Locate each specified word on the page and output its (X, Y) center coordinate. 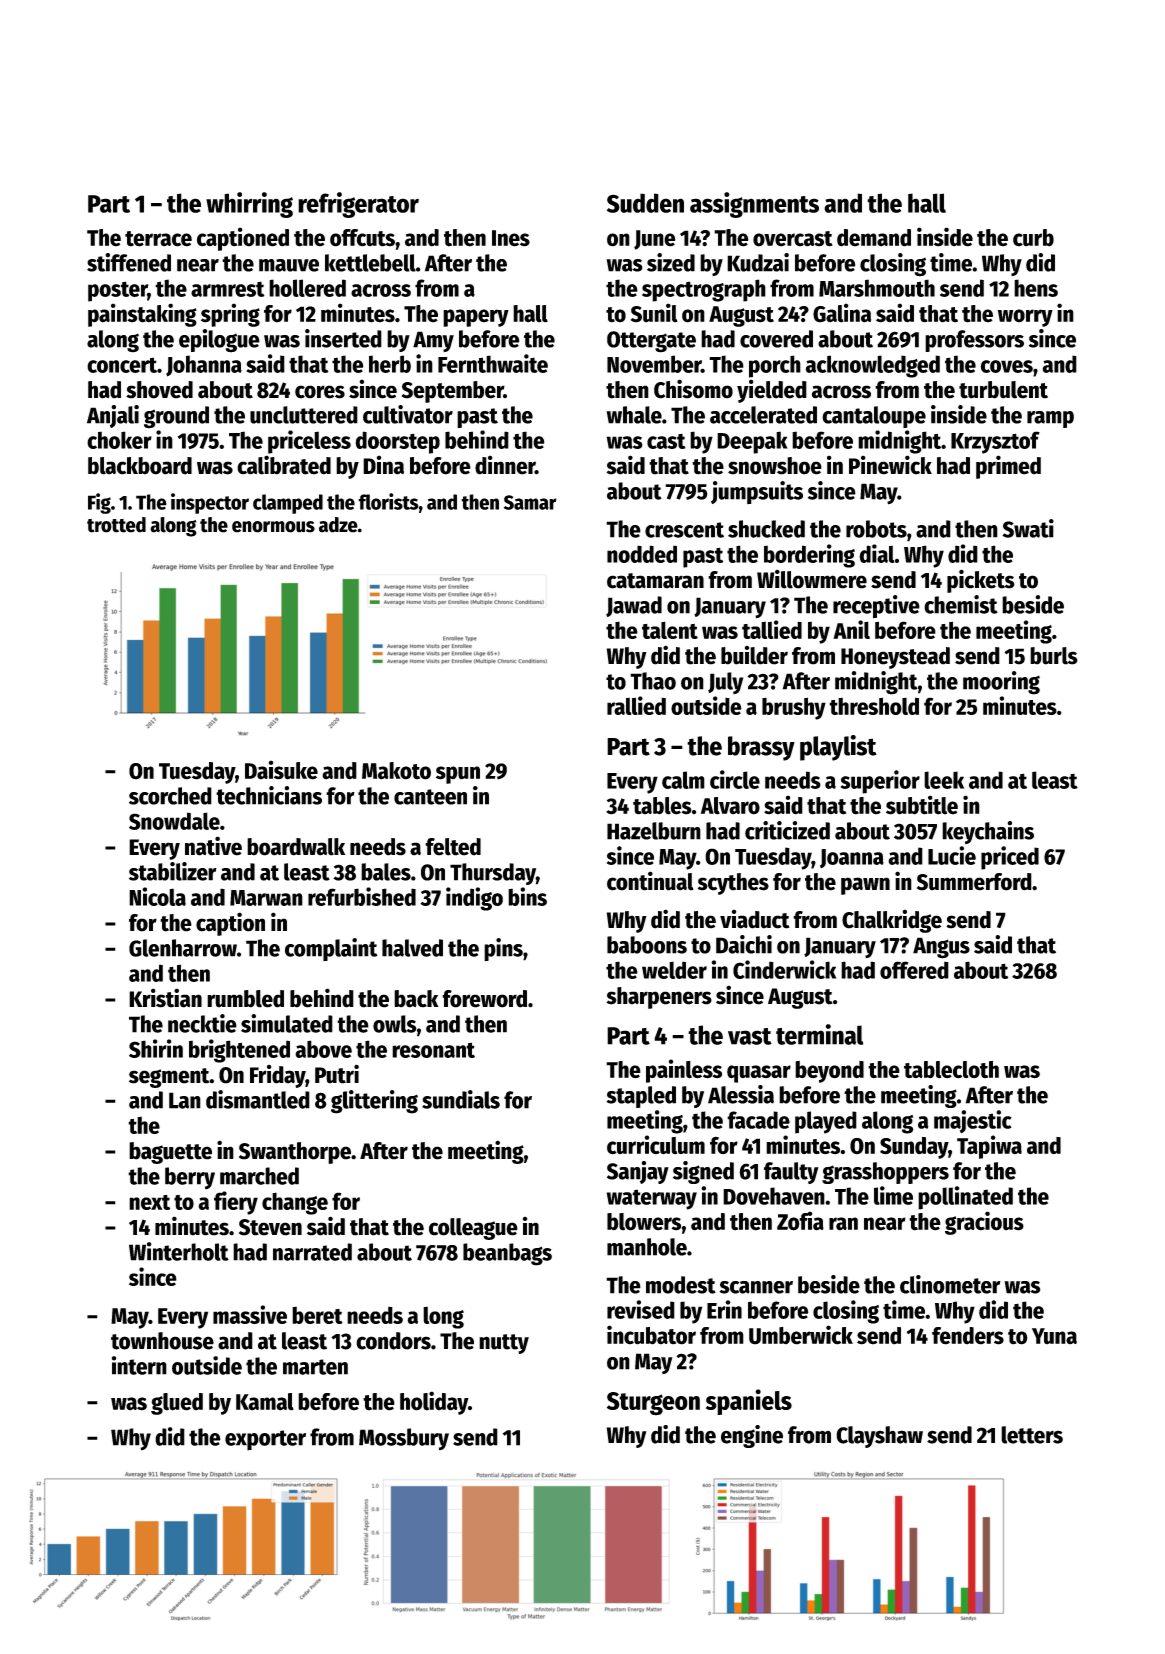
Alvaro (730, 806)
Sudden (645, 203)
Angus (941, 948)
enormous (273, 527)
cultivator (408, 414)
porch (775, 366)
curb (1033, 238)
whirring (249, 205)
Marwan (266, 898)
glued (177, 1404)
